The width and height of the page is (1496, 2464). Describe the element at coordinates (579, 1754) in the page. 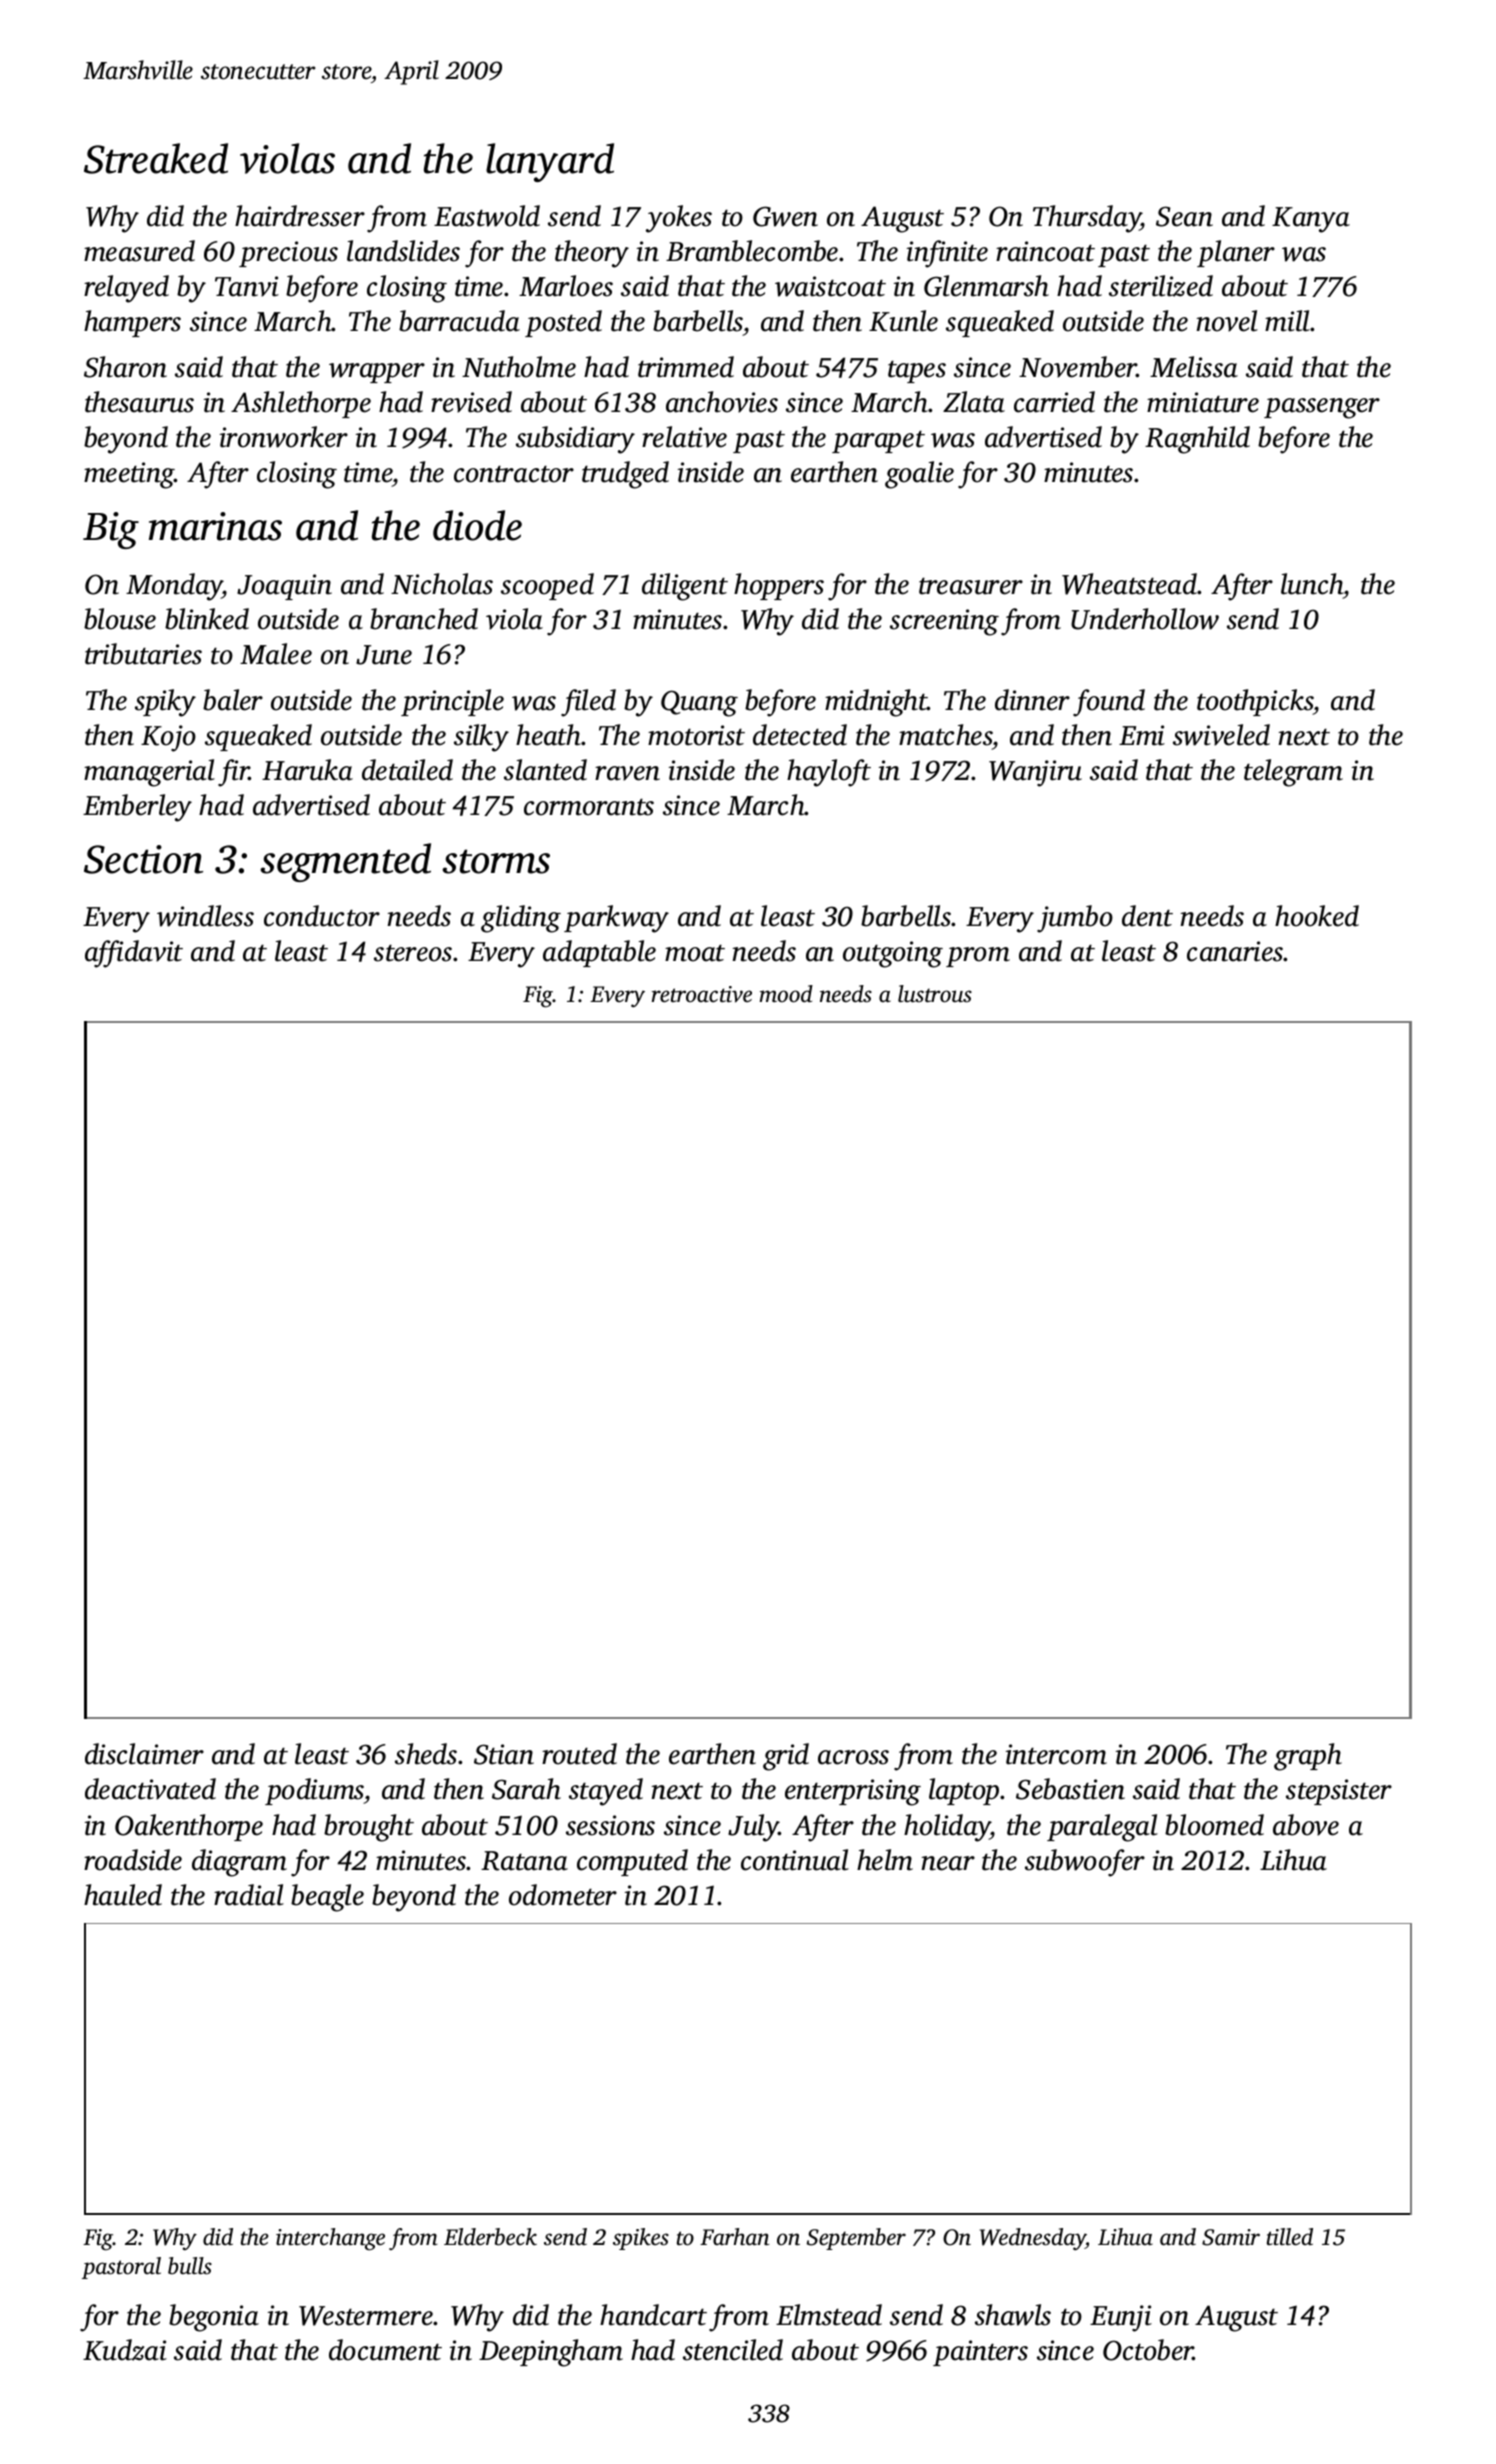

I see `routed` at that location.
